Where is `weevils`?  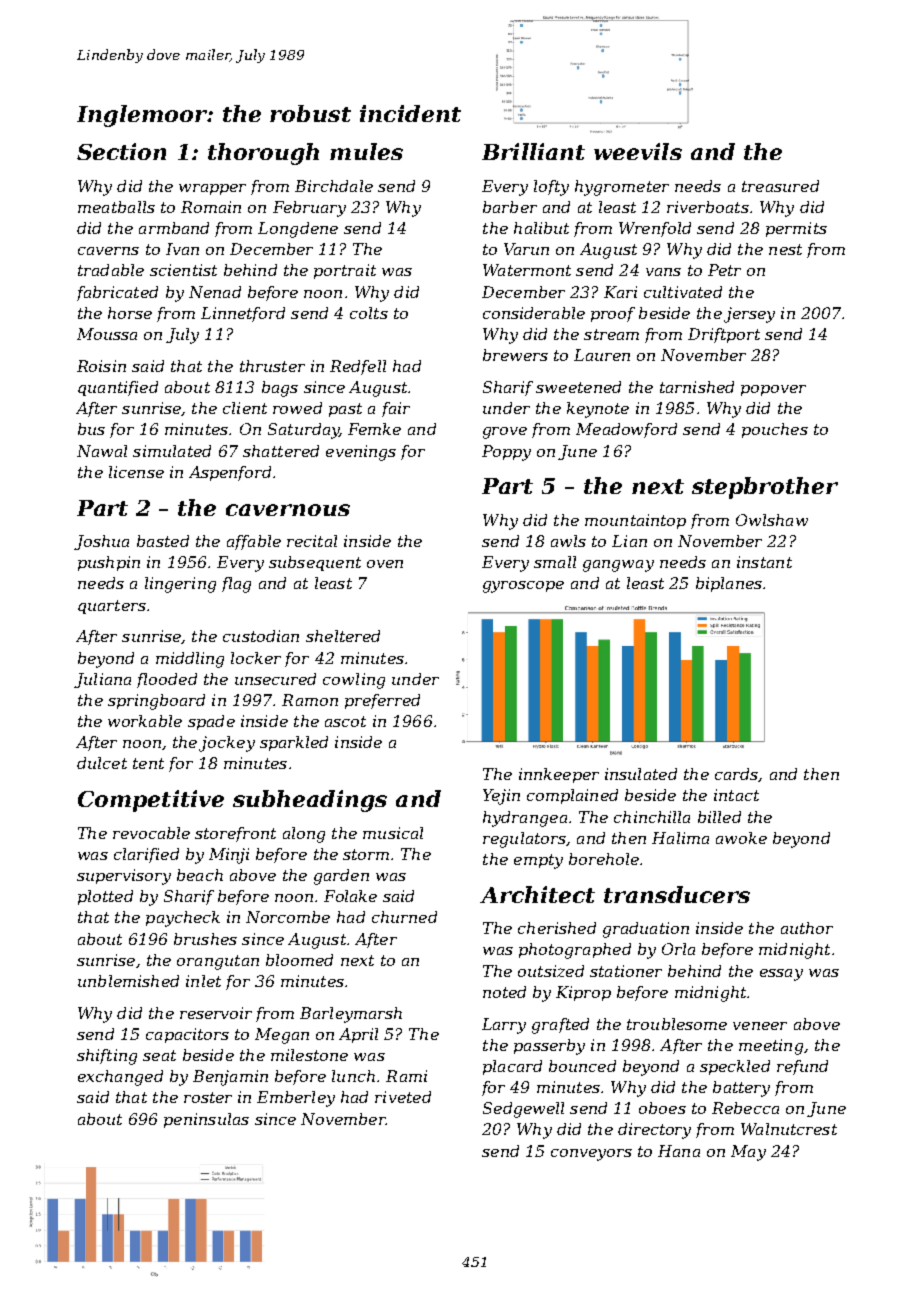
weevils is located at coordinates (638, 151).
